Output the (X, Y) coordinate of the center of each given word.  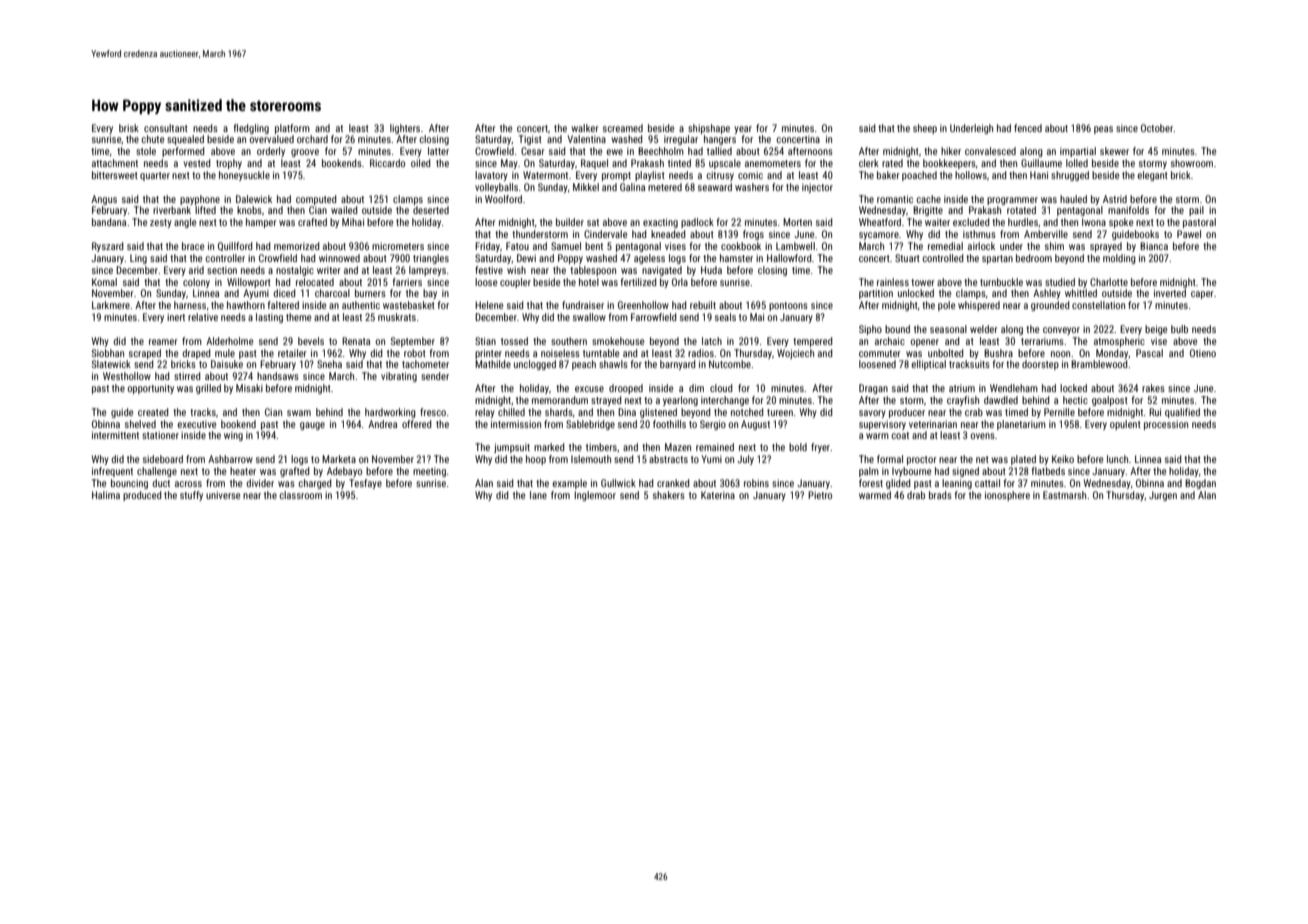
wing (233, 436)
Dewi (526, 258)
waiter (937, 222)
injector (817, 188)
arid (196, 270)
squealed (185, 140)
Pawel (1189, 234)
